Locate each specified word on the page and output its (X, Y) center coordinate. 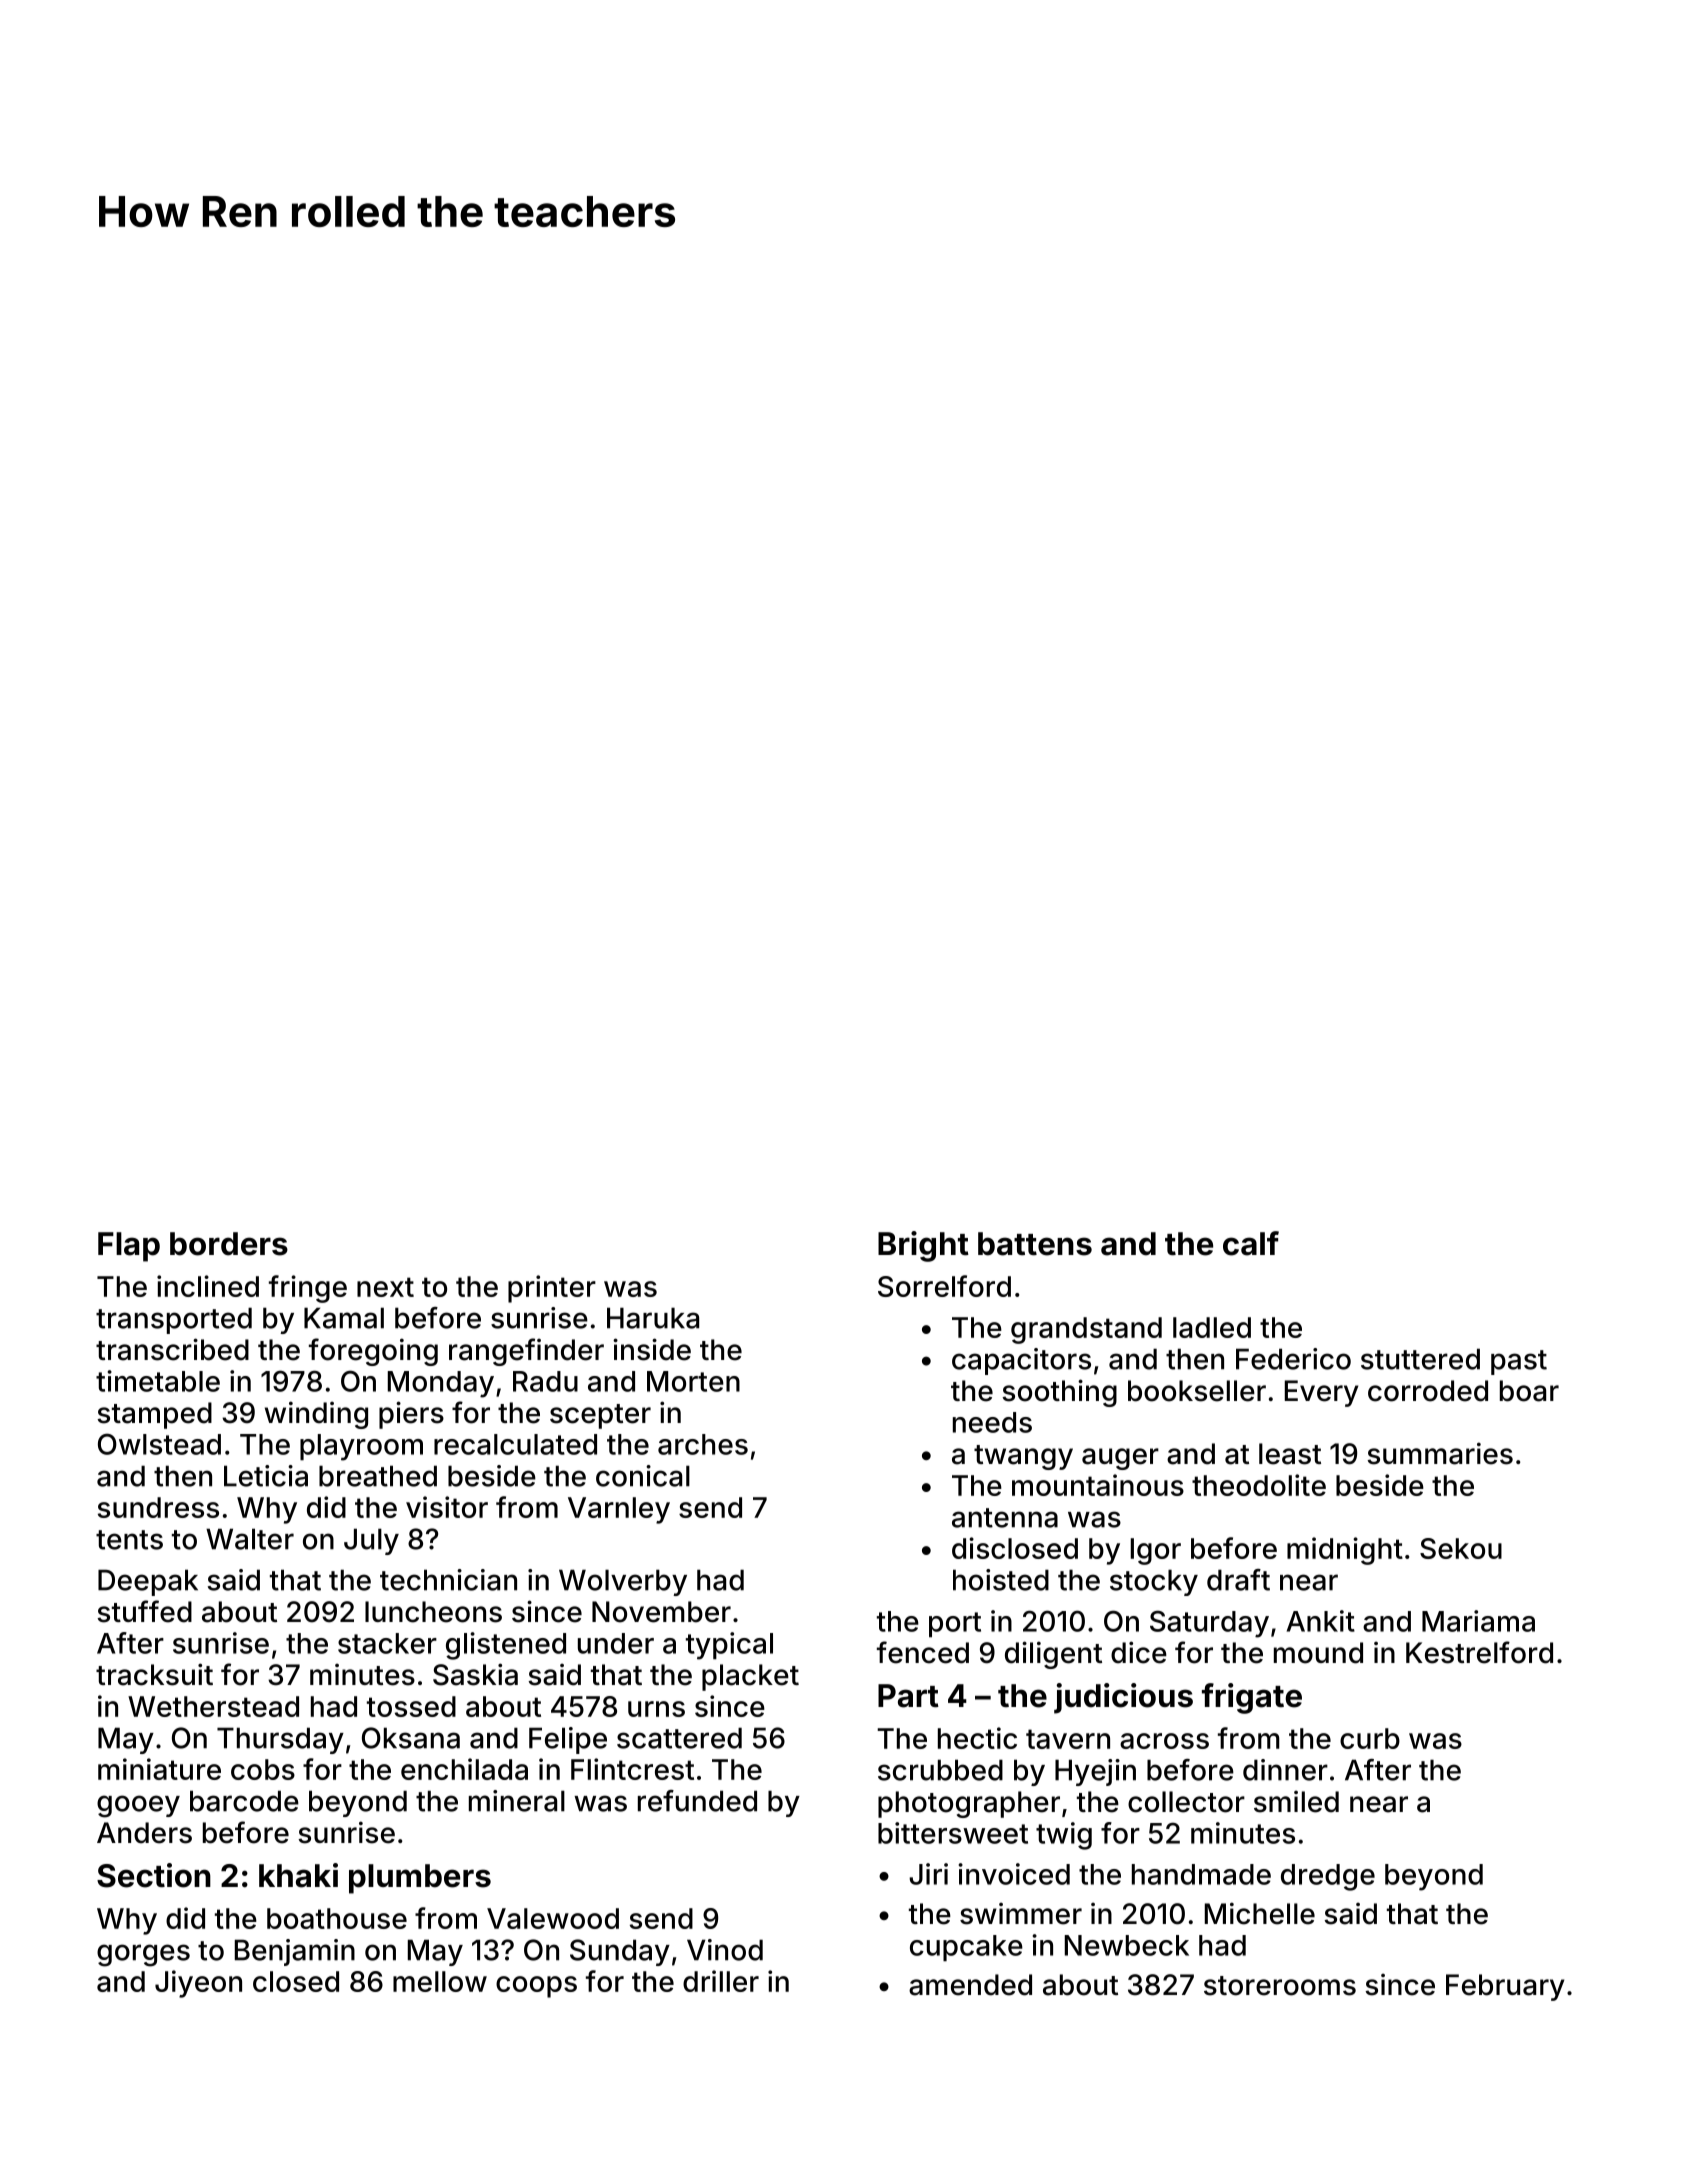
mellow (440, 1981)
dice (1139, 1652)
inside (652, 1349)
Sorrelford (944, 1286)
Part (908, 1696)
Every (1321, 1393)
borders (229, 1244)
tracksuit (154, 1674)
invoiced (1014, 1874)
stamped (154, 1415)
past (1519, 1362)
